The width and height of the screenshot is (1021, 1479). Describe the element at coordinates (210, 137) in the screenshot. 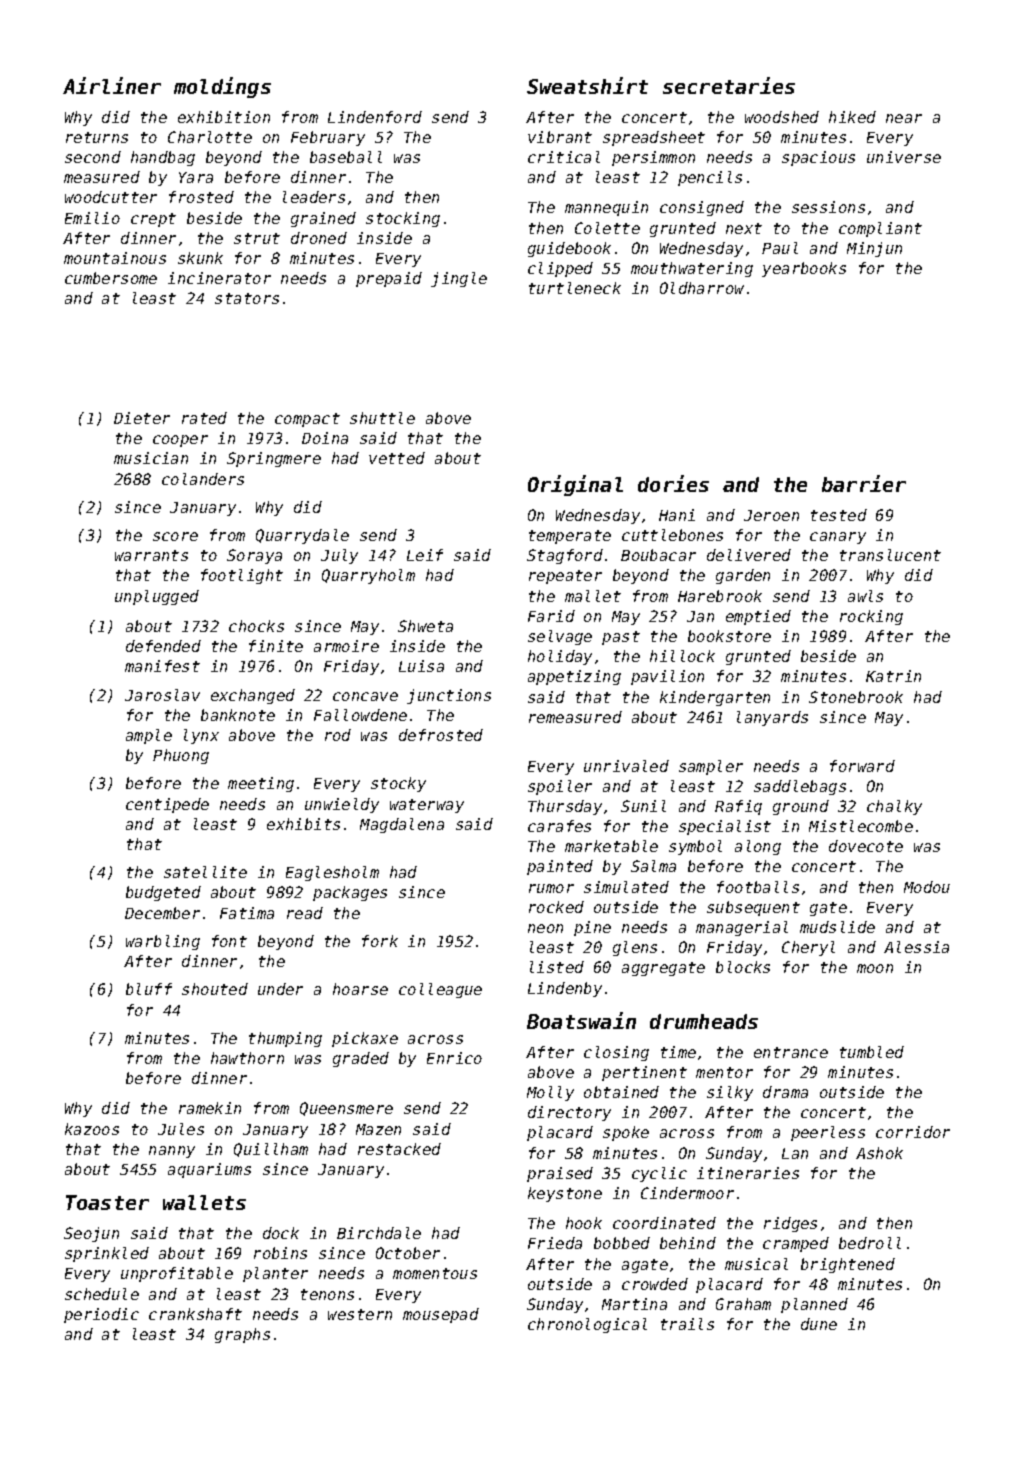

I see `Charlotte` at that location.
